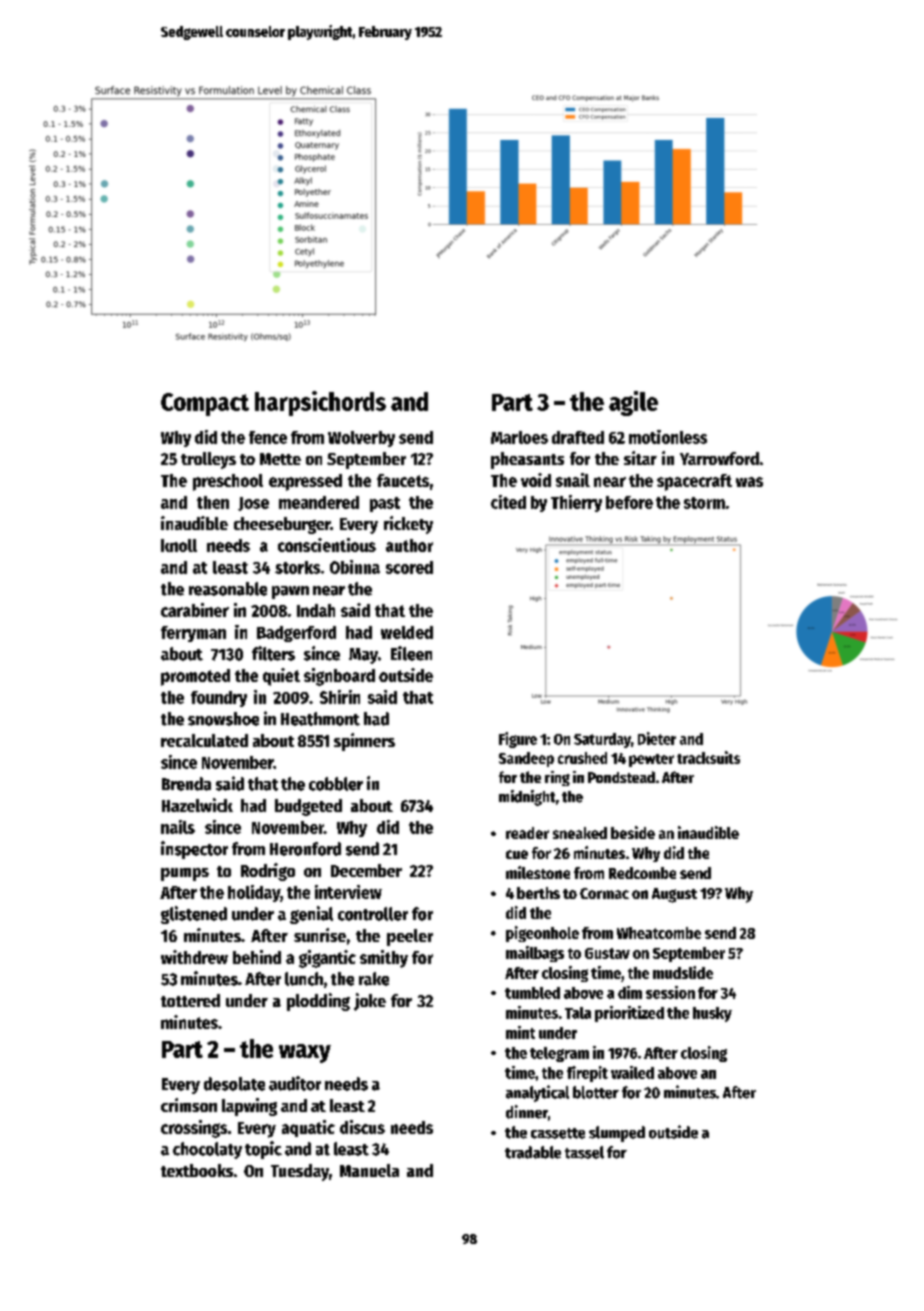 Image resolution: width=924 pixels, height=1311 pixels. What do you see at coordinates (527, 460) in the document?
I see `pheasants` at bounding box center [527, 460].
